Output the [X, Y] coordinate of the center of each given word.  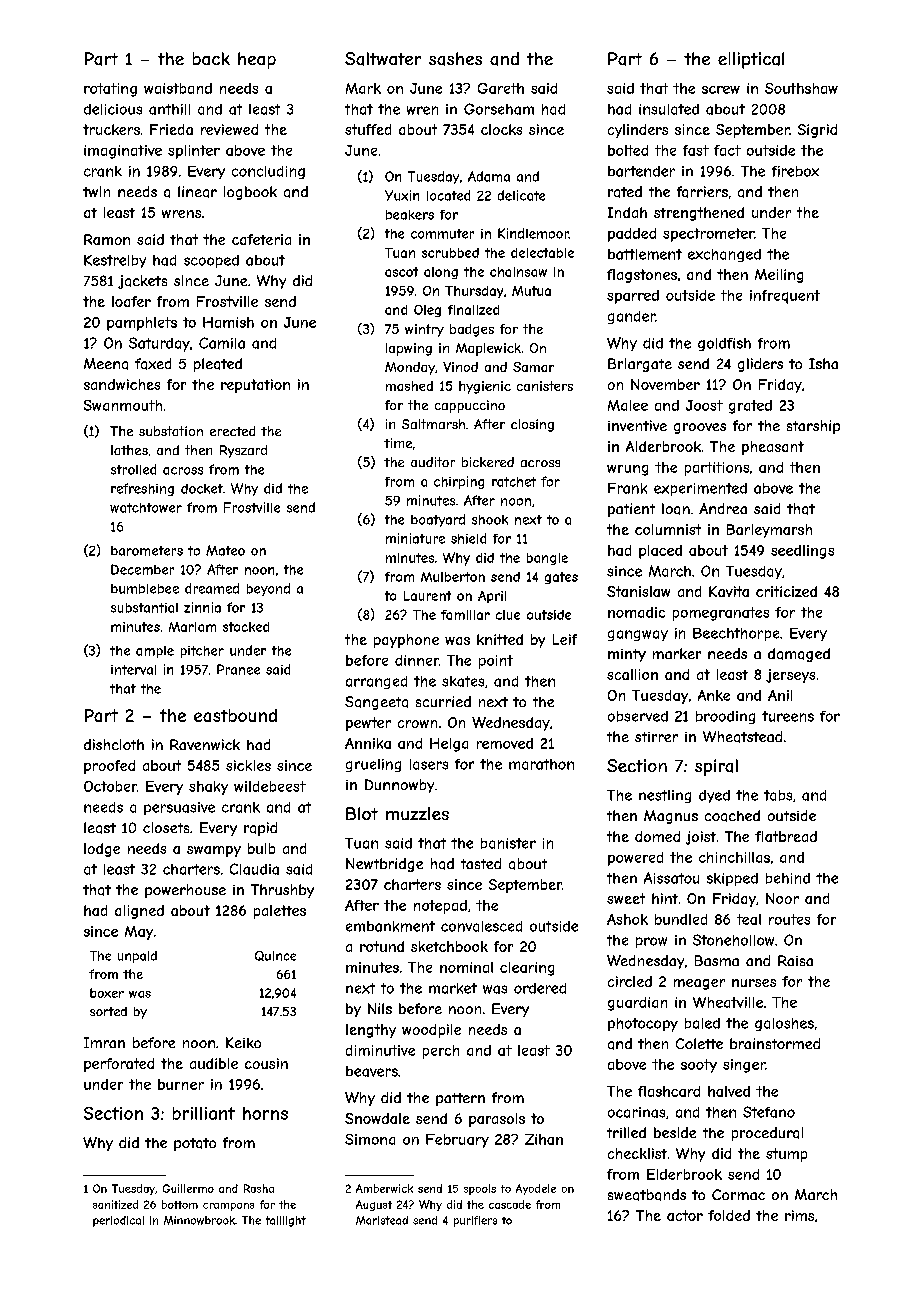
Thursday [474, 292]
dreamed [212, 588]
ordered [540, 988]
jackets [142, 282]
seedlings [802, 552]
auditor [433, 462]
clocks [501, 129]
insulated [669, 109]
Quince [275, 956]
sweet [626, 898]
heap [257, 60]
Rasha [259, 1188]
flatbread [786, 836]
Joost [704, 405]
